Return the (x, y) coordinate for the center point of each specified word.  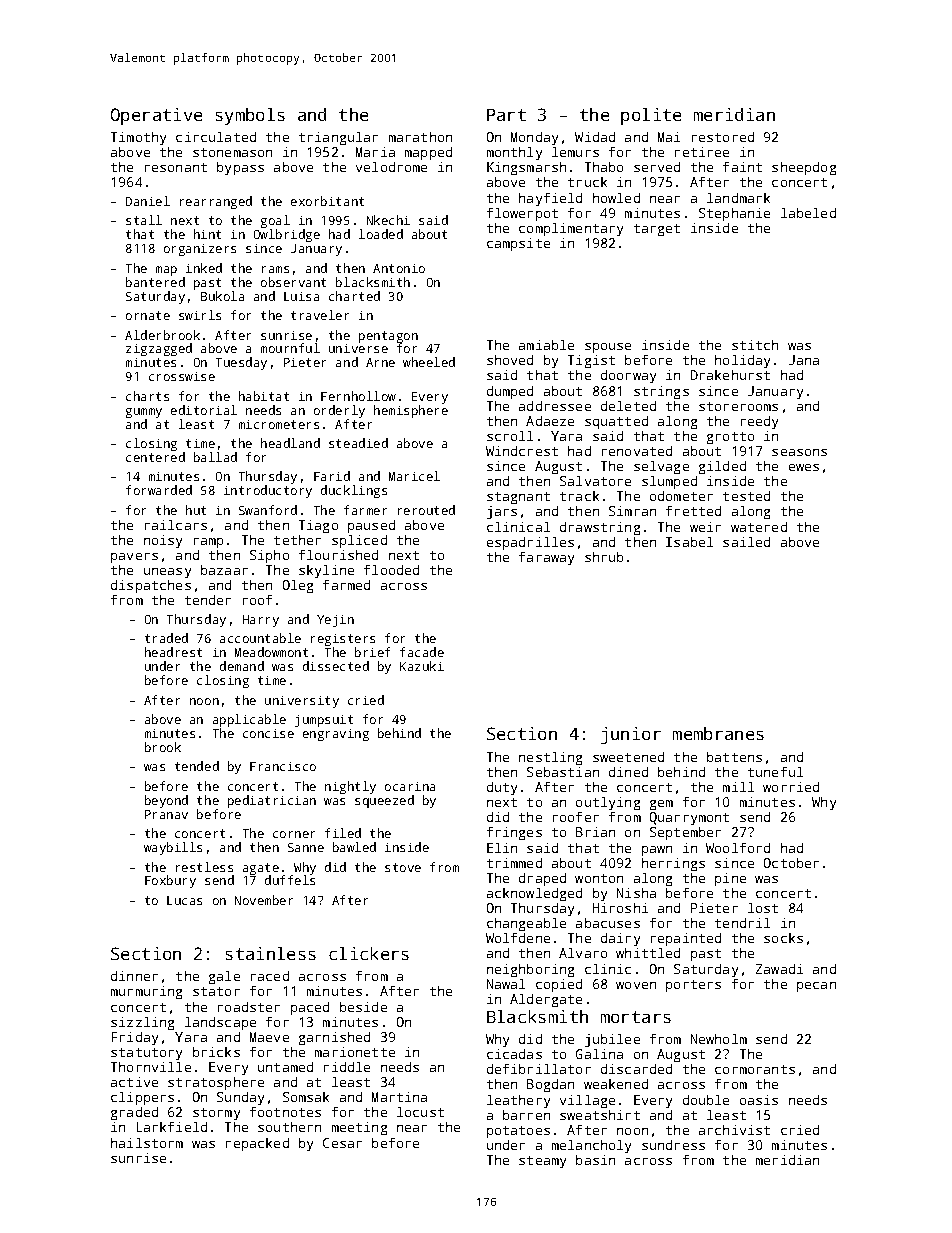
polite (651, 116)
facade (422, 652)
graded (134, 1113)
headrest (173, 652)
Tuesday (241, 363)
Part (506, 115)
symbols (250, 116)
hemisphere (411, 411)
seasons (799, 452)
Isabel (689, 542)
